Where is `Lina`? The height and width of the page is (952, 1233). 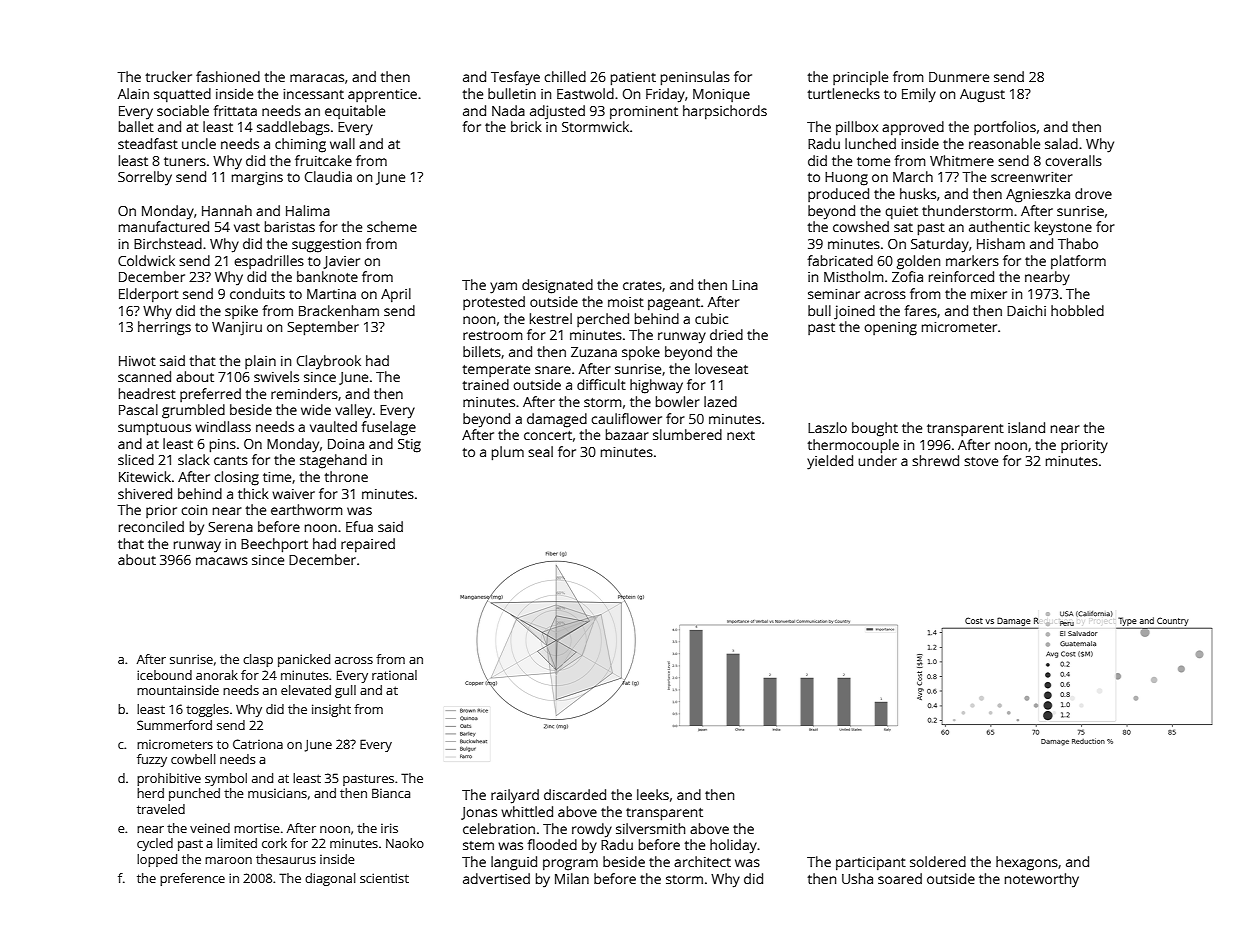
Lina is located at coordinates (745, 285).
